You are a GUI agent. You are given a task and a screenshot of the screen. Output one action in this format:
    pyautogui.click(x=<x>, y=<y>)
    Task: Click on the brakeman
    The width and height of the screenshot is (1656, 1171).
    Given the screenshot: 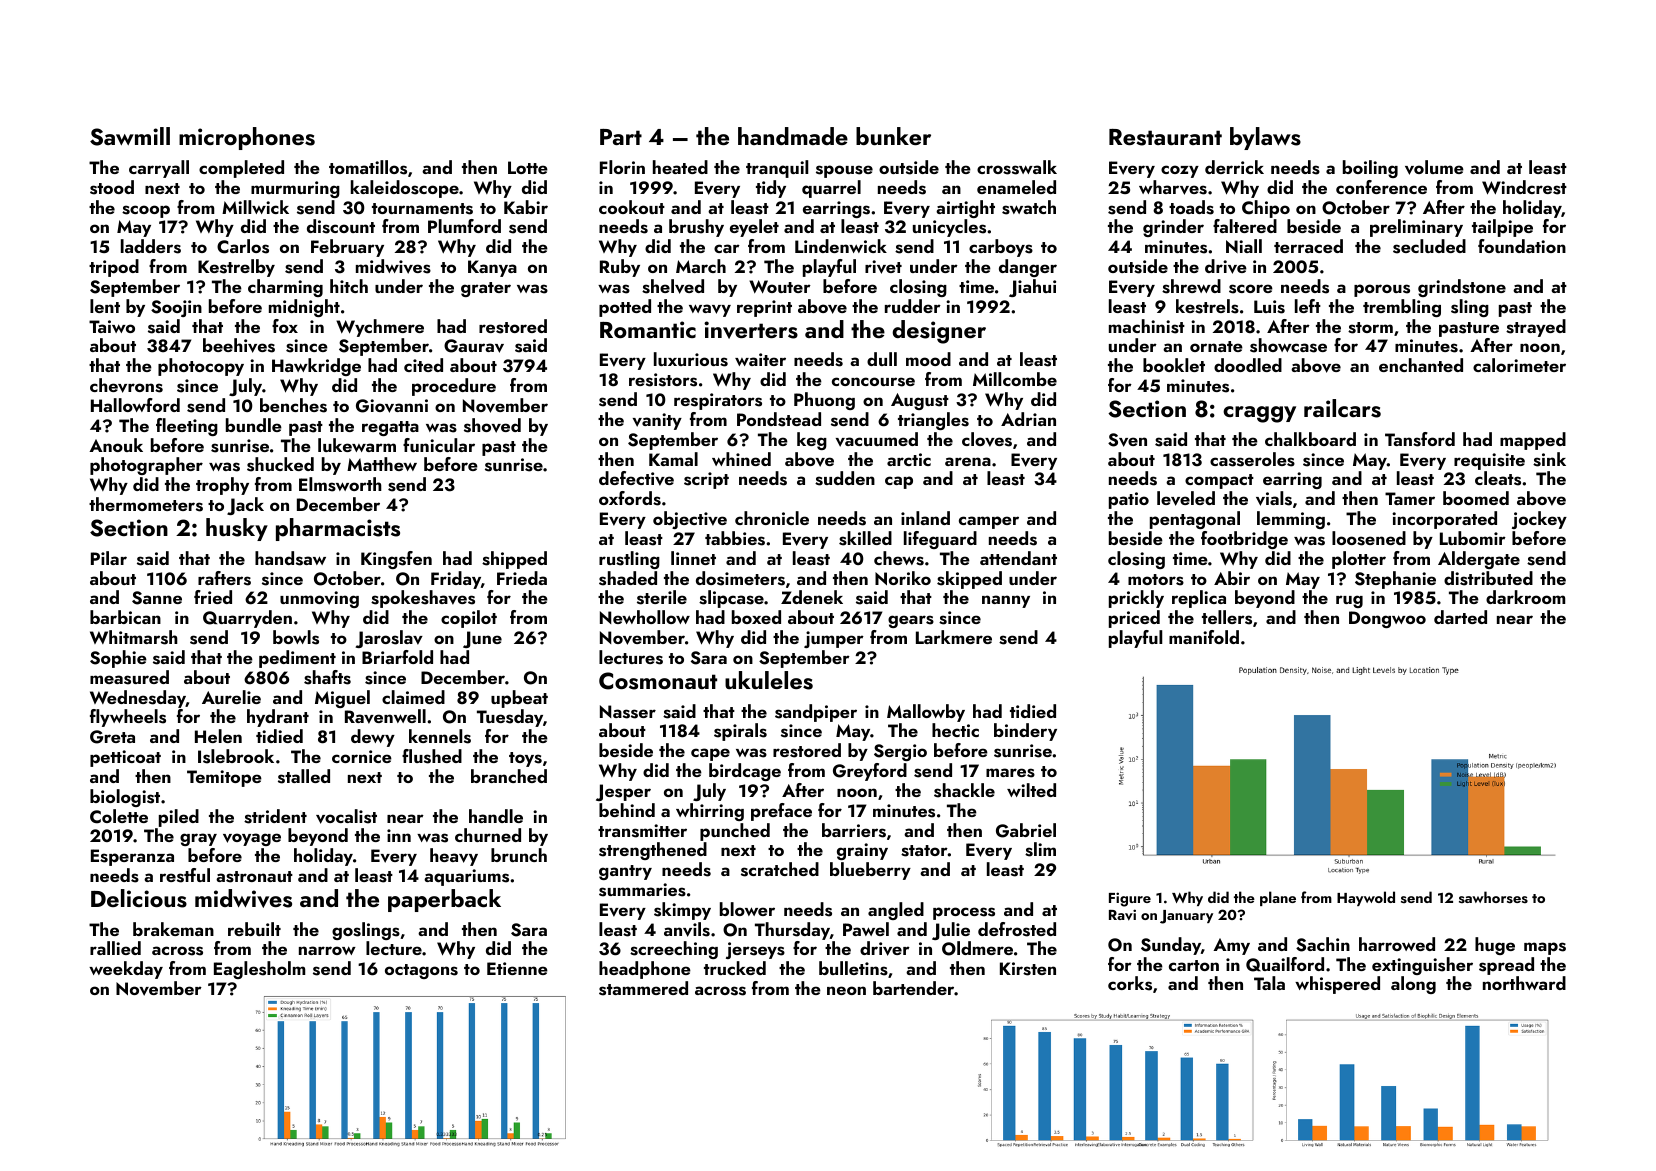 What is the action you would take?
    pyautogui.click(x=173, y=929)
